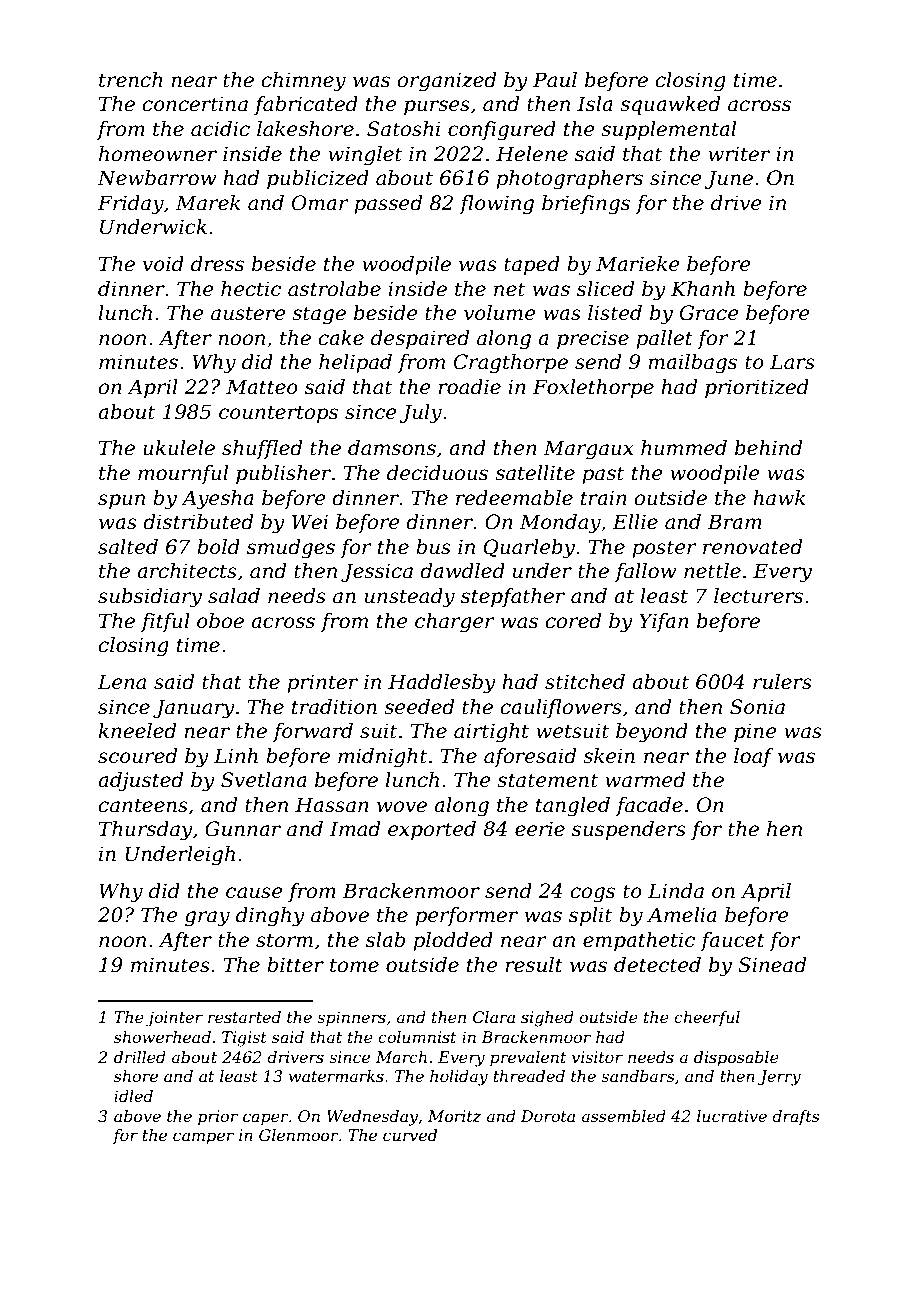  Describe the element at coordinates (772, 965) in the page. I see `Sinead` at that location.
